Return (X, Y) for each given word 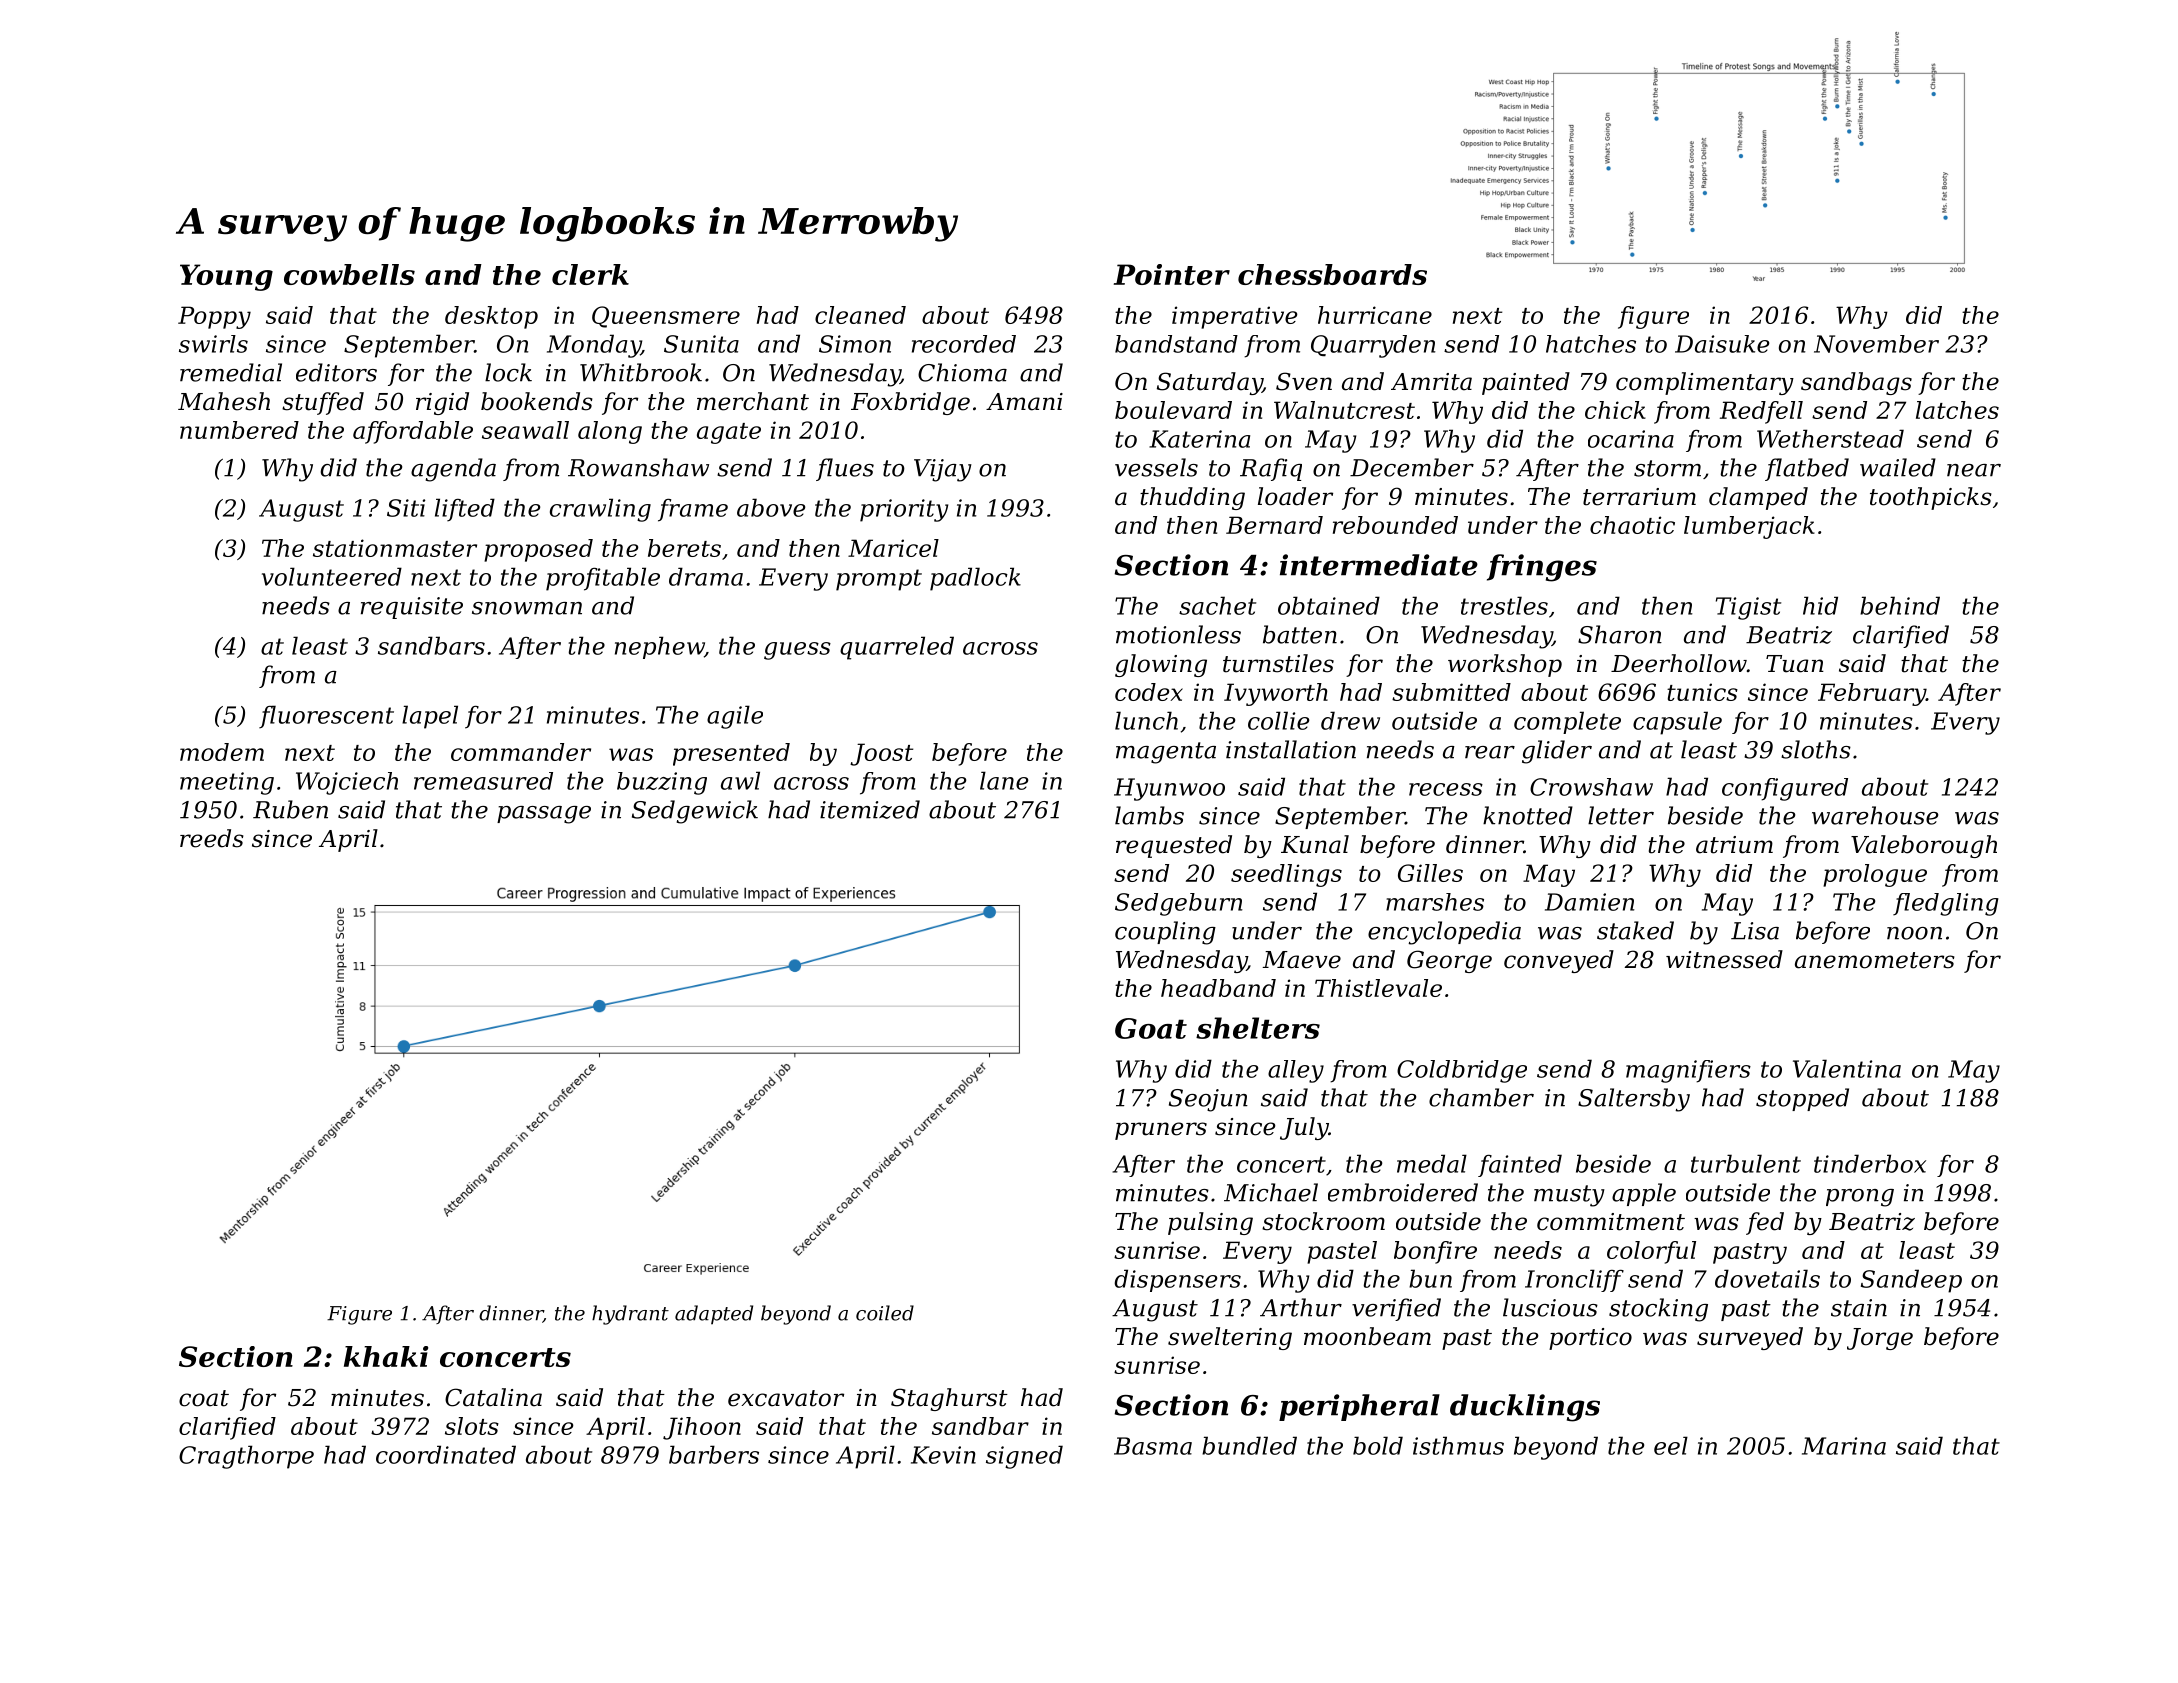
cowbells (349, 274)
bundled (1249, 1445)
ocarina (1631, 439)
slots (472, 1426)
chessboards (1332, 274)
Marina (1844, 1446)
